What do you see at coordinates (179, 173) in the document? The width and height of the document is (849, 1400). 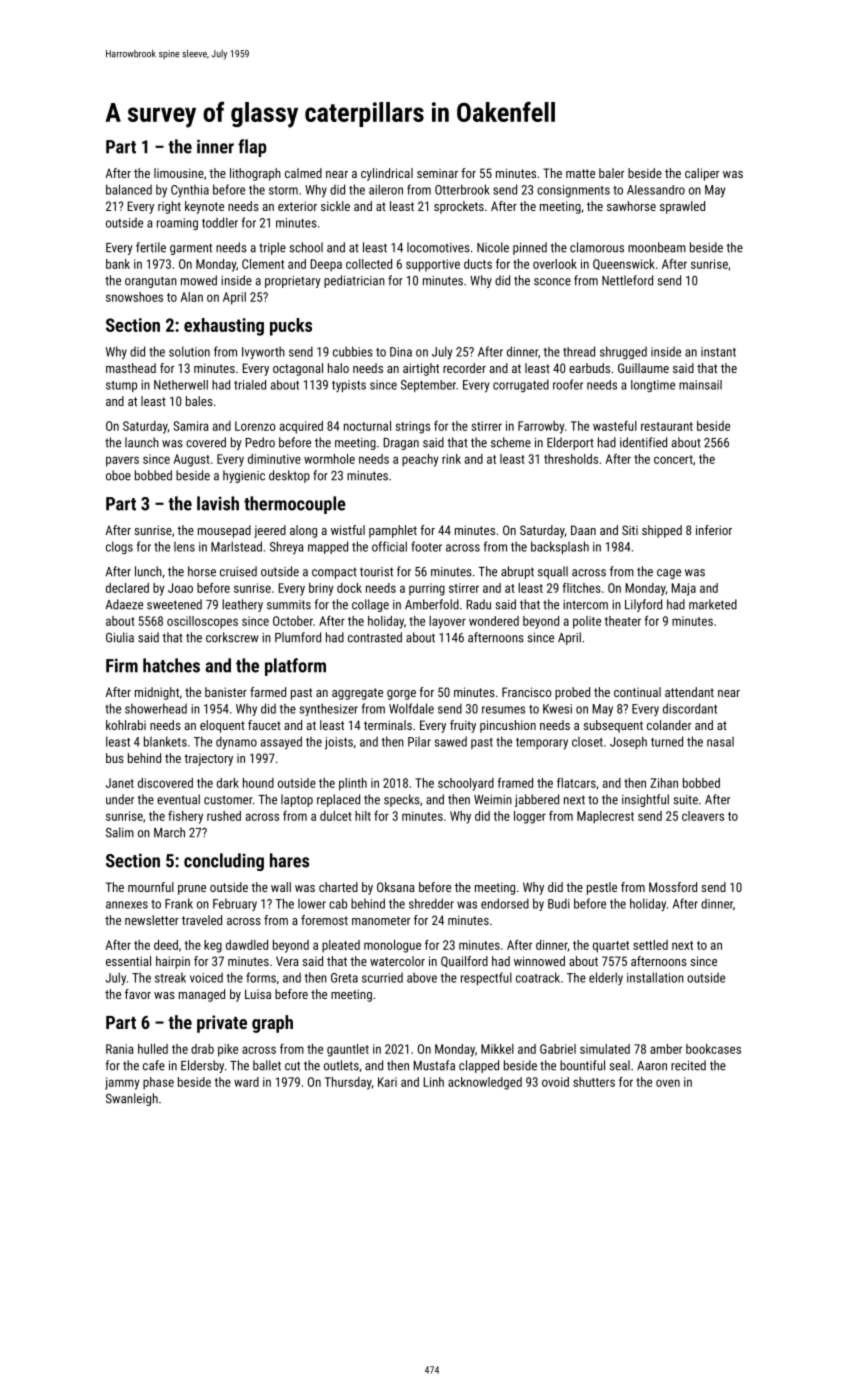 I see `limousine` at bounding box center [179, 173].
